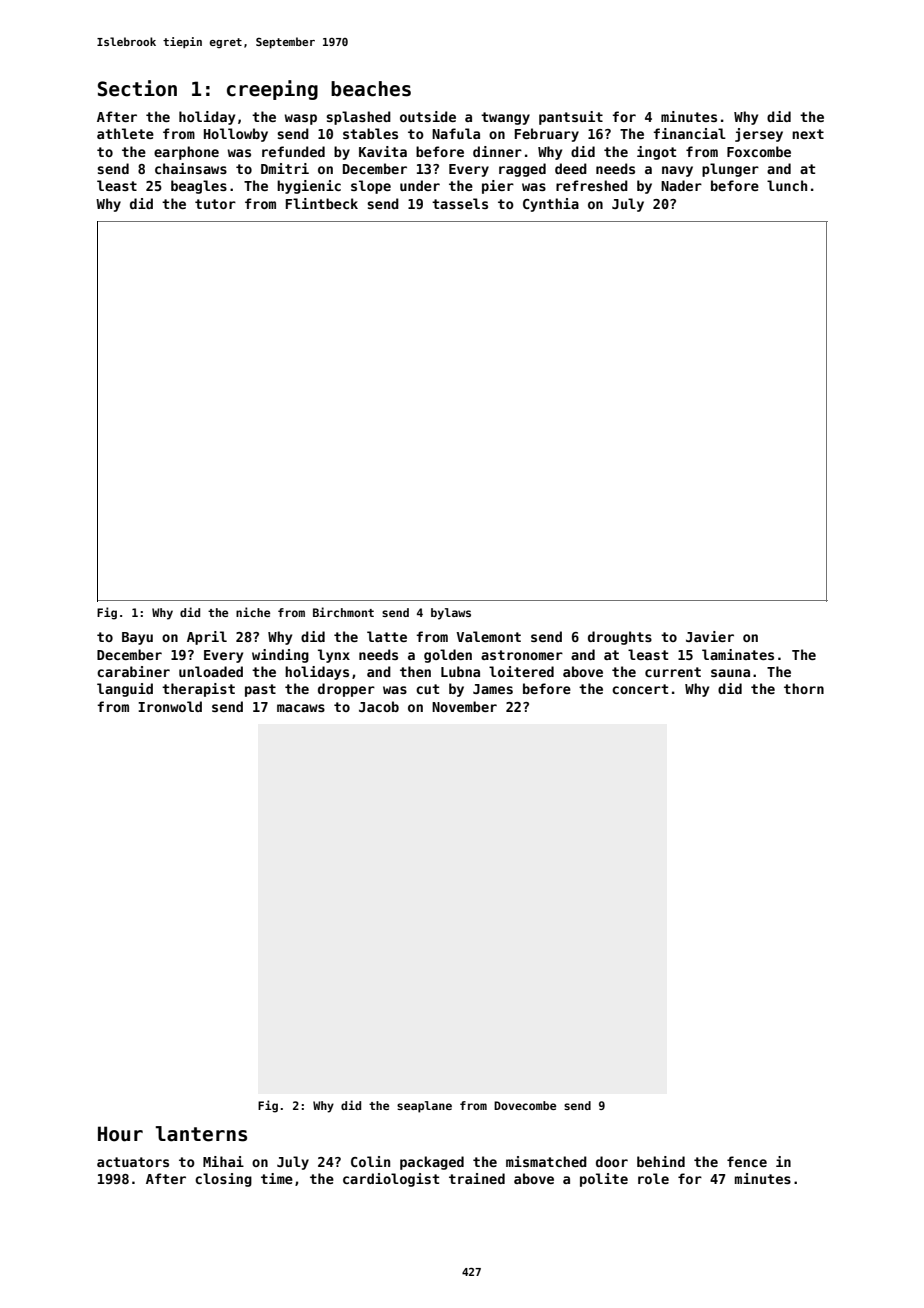 This page has width=924, height=1308. What do you see at coordinates (201, 1134) in the page?
I see `lanterns` at bounding box center [201, 1134].
